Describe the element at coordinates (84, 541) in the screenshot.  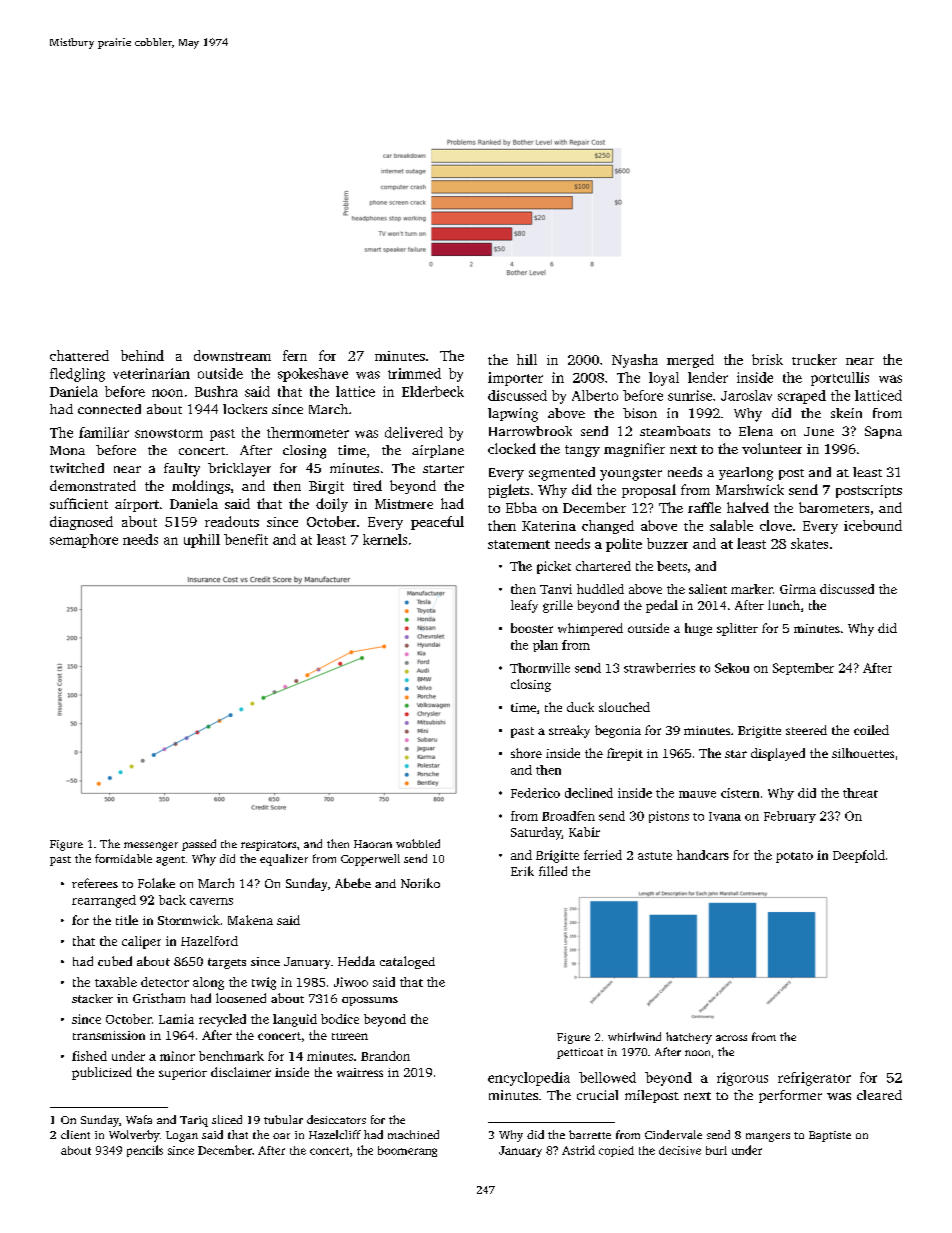
I see `semaphore` at that location.
